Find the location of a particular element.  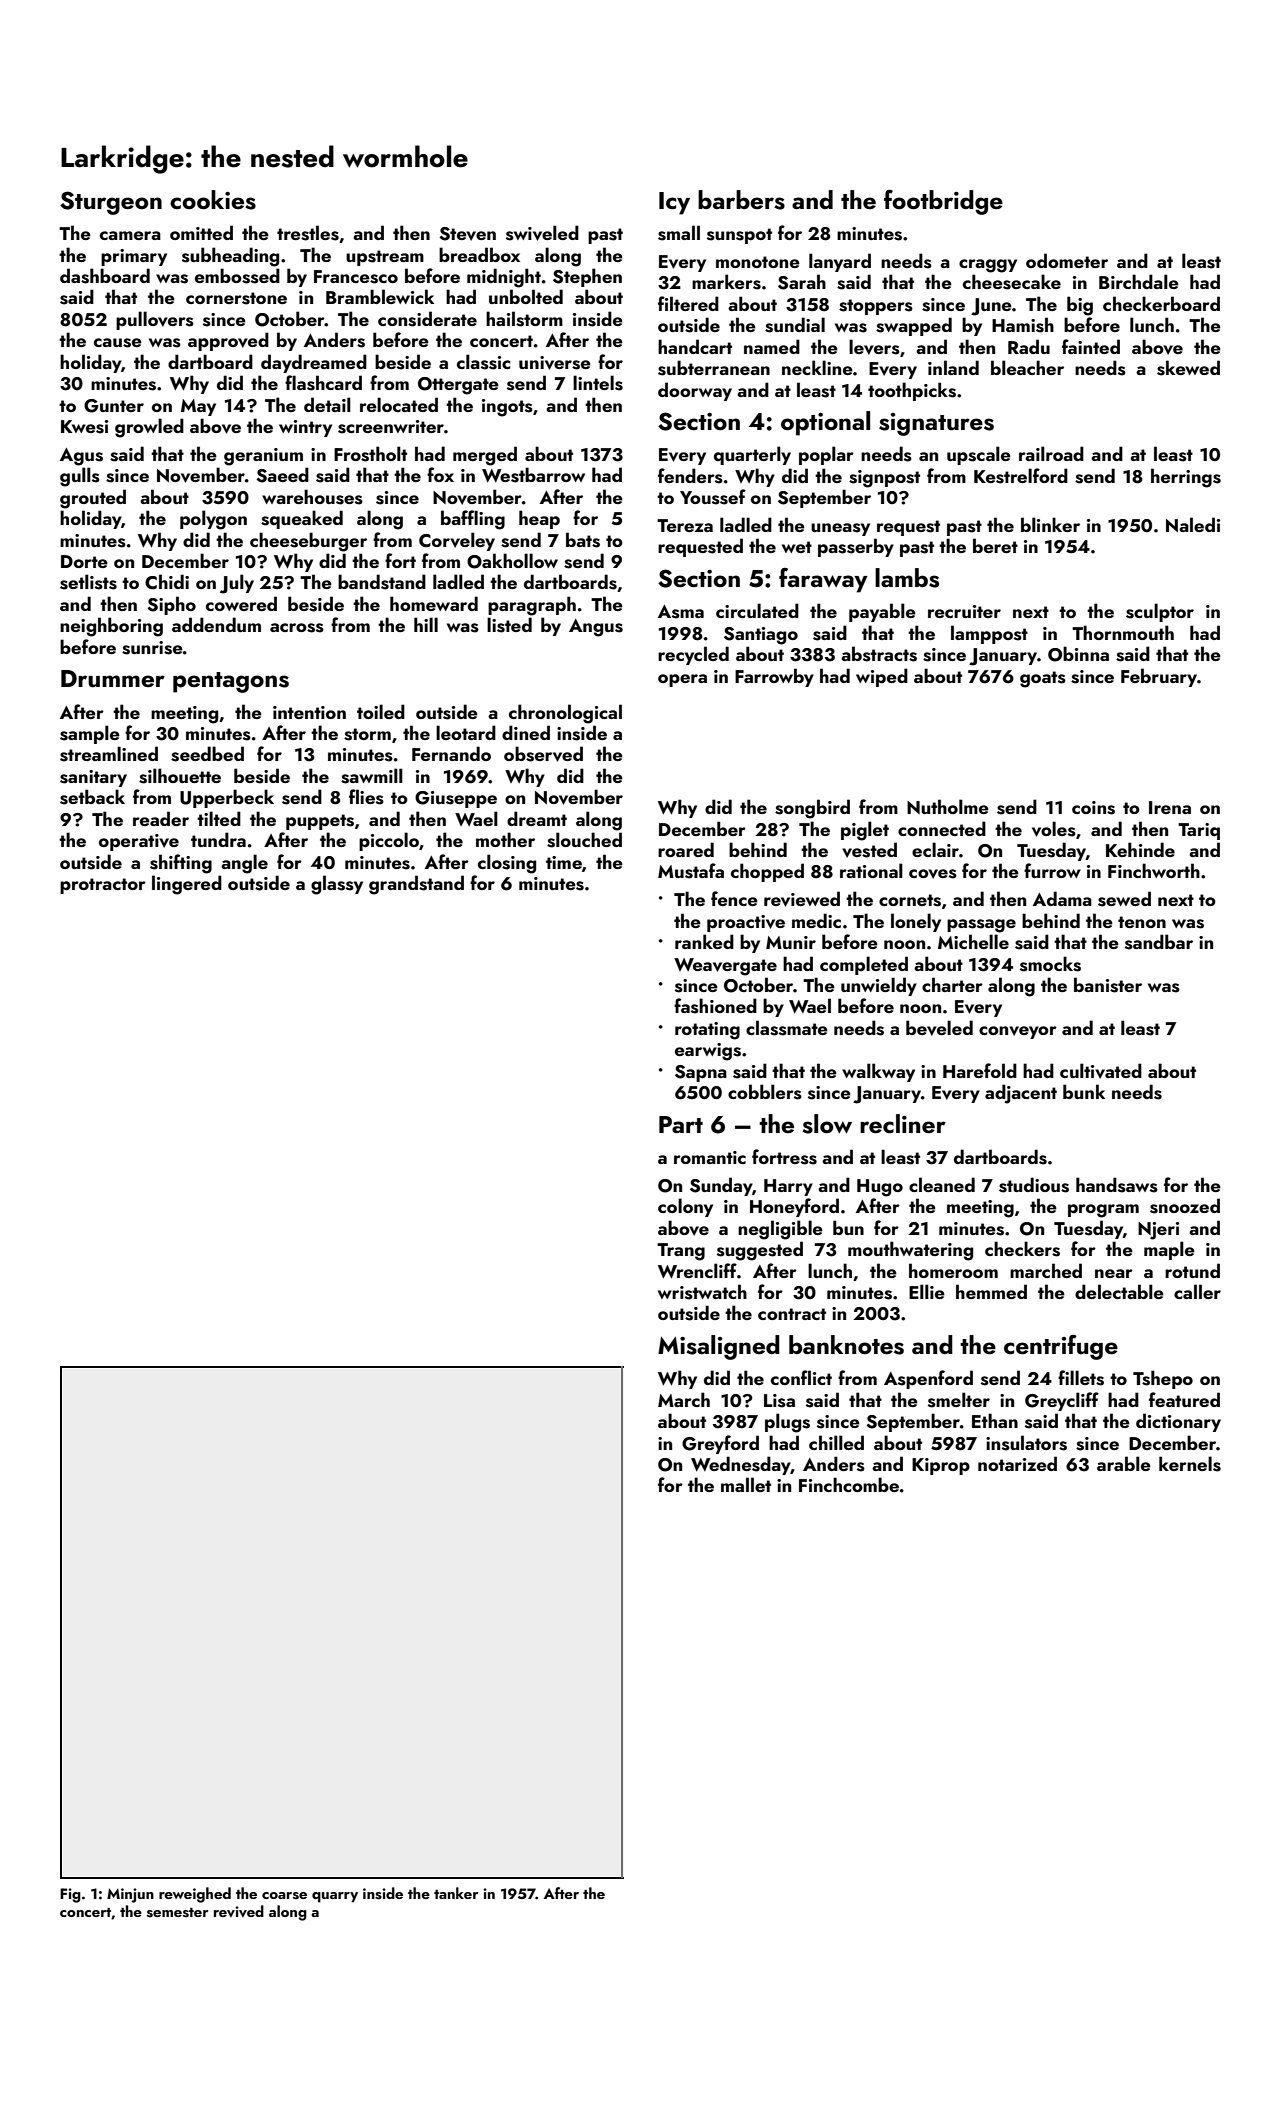

poplar is located at coordinates (826, 455).
